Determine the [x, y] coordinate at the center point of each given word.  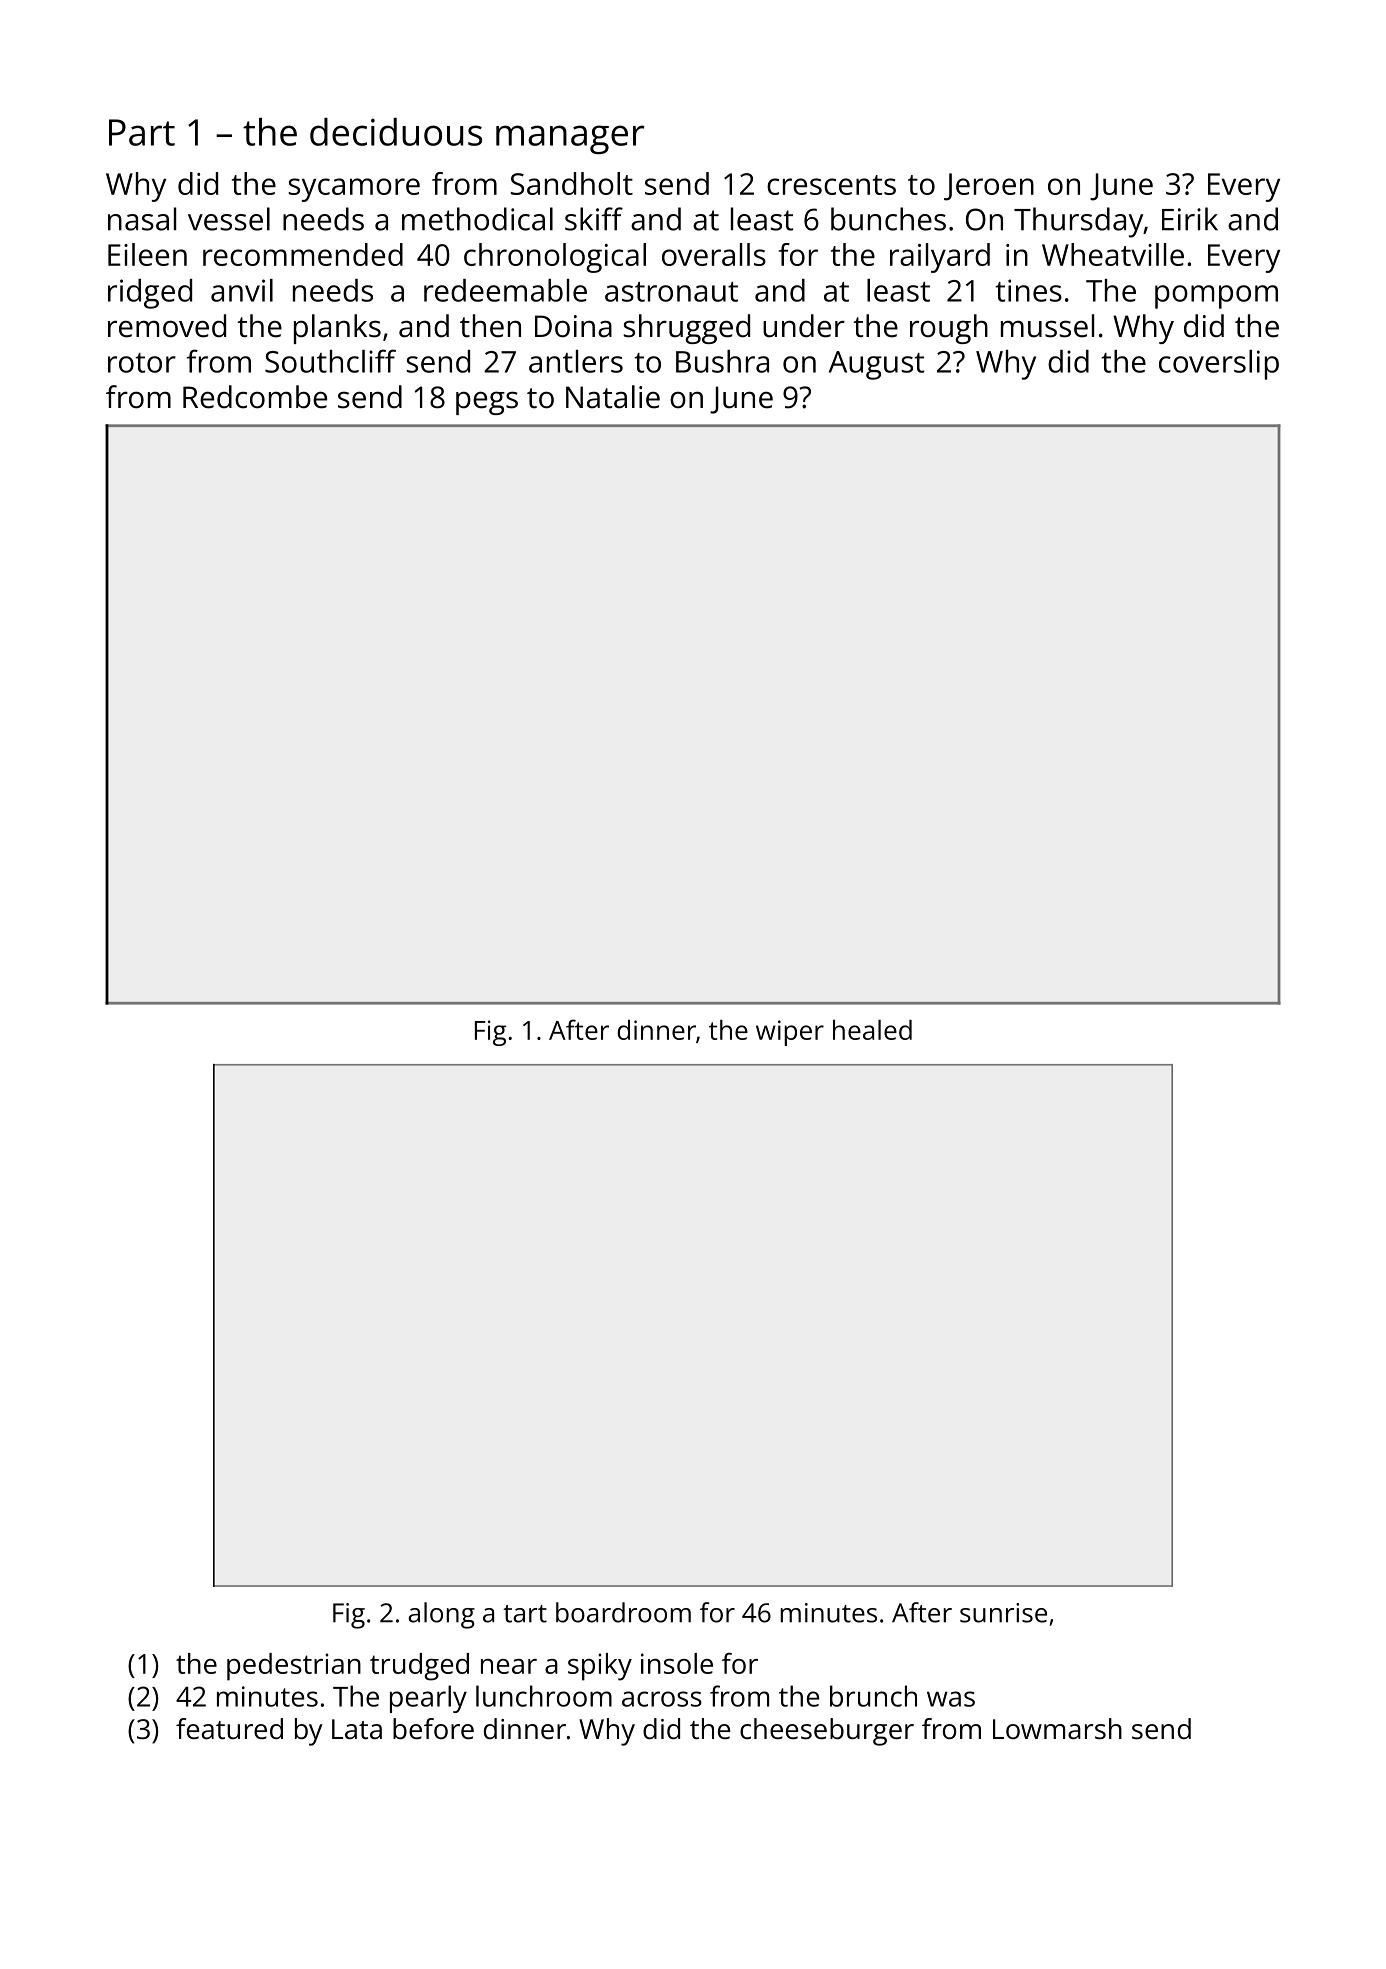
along [441, 1615]
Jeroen [989, 187]
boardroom [623, 1612]
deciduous [396, 132]
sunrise [1003, 1613]
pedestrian [294, 1667]
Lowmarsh [1057, 1729]
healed [872, 1030]
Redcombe [255, 397]
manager [570, 139]
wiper [790, 1033]
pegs [487, 403]
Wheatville [1113, 254]
